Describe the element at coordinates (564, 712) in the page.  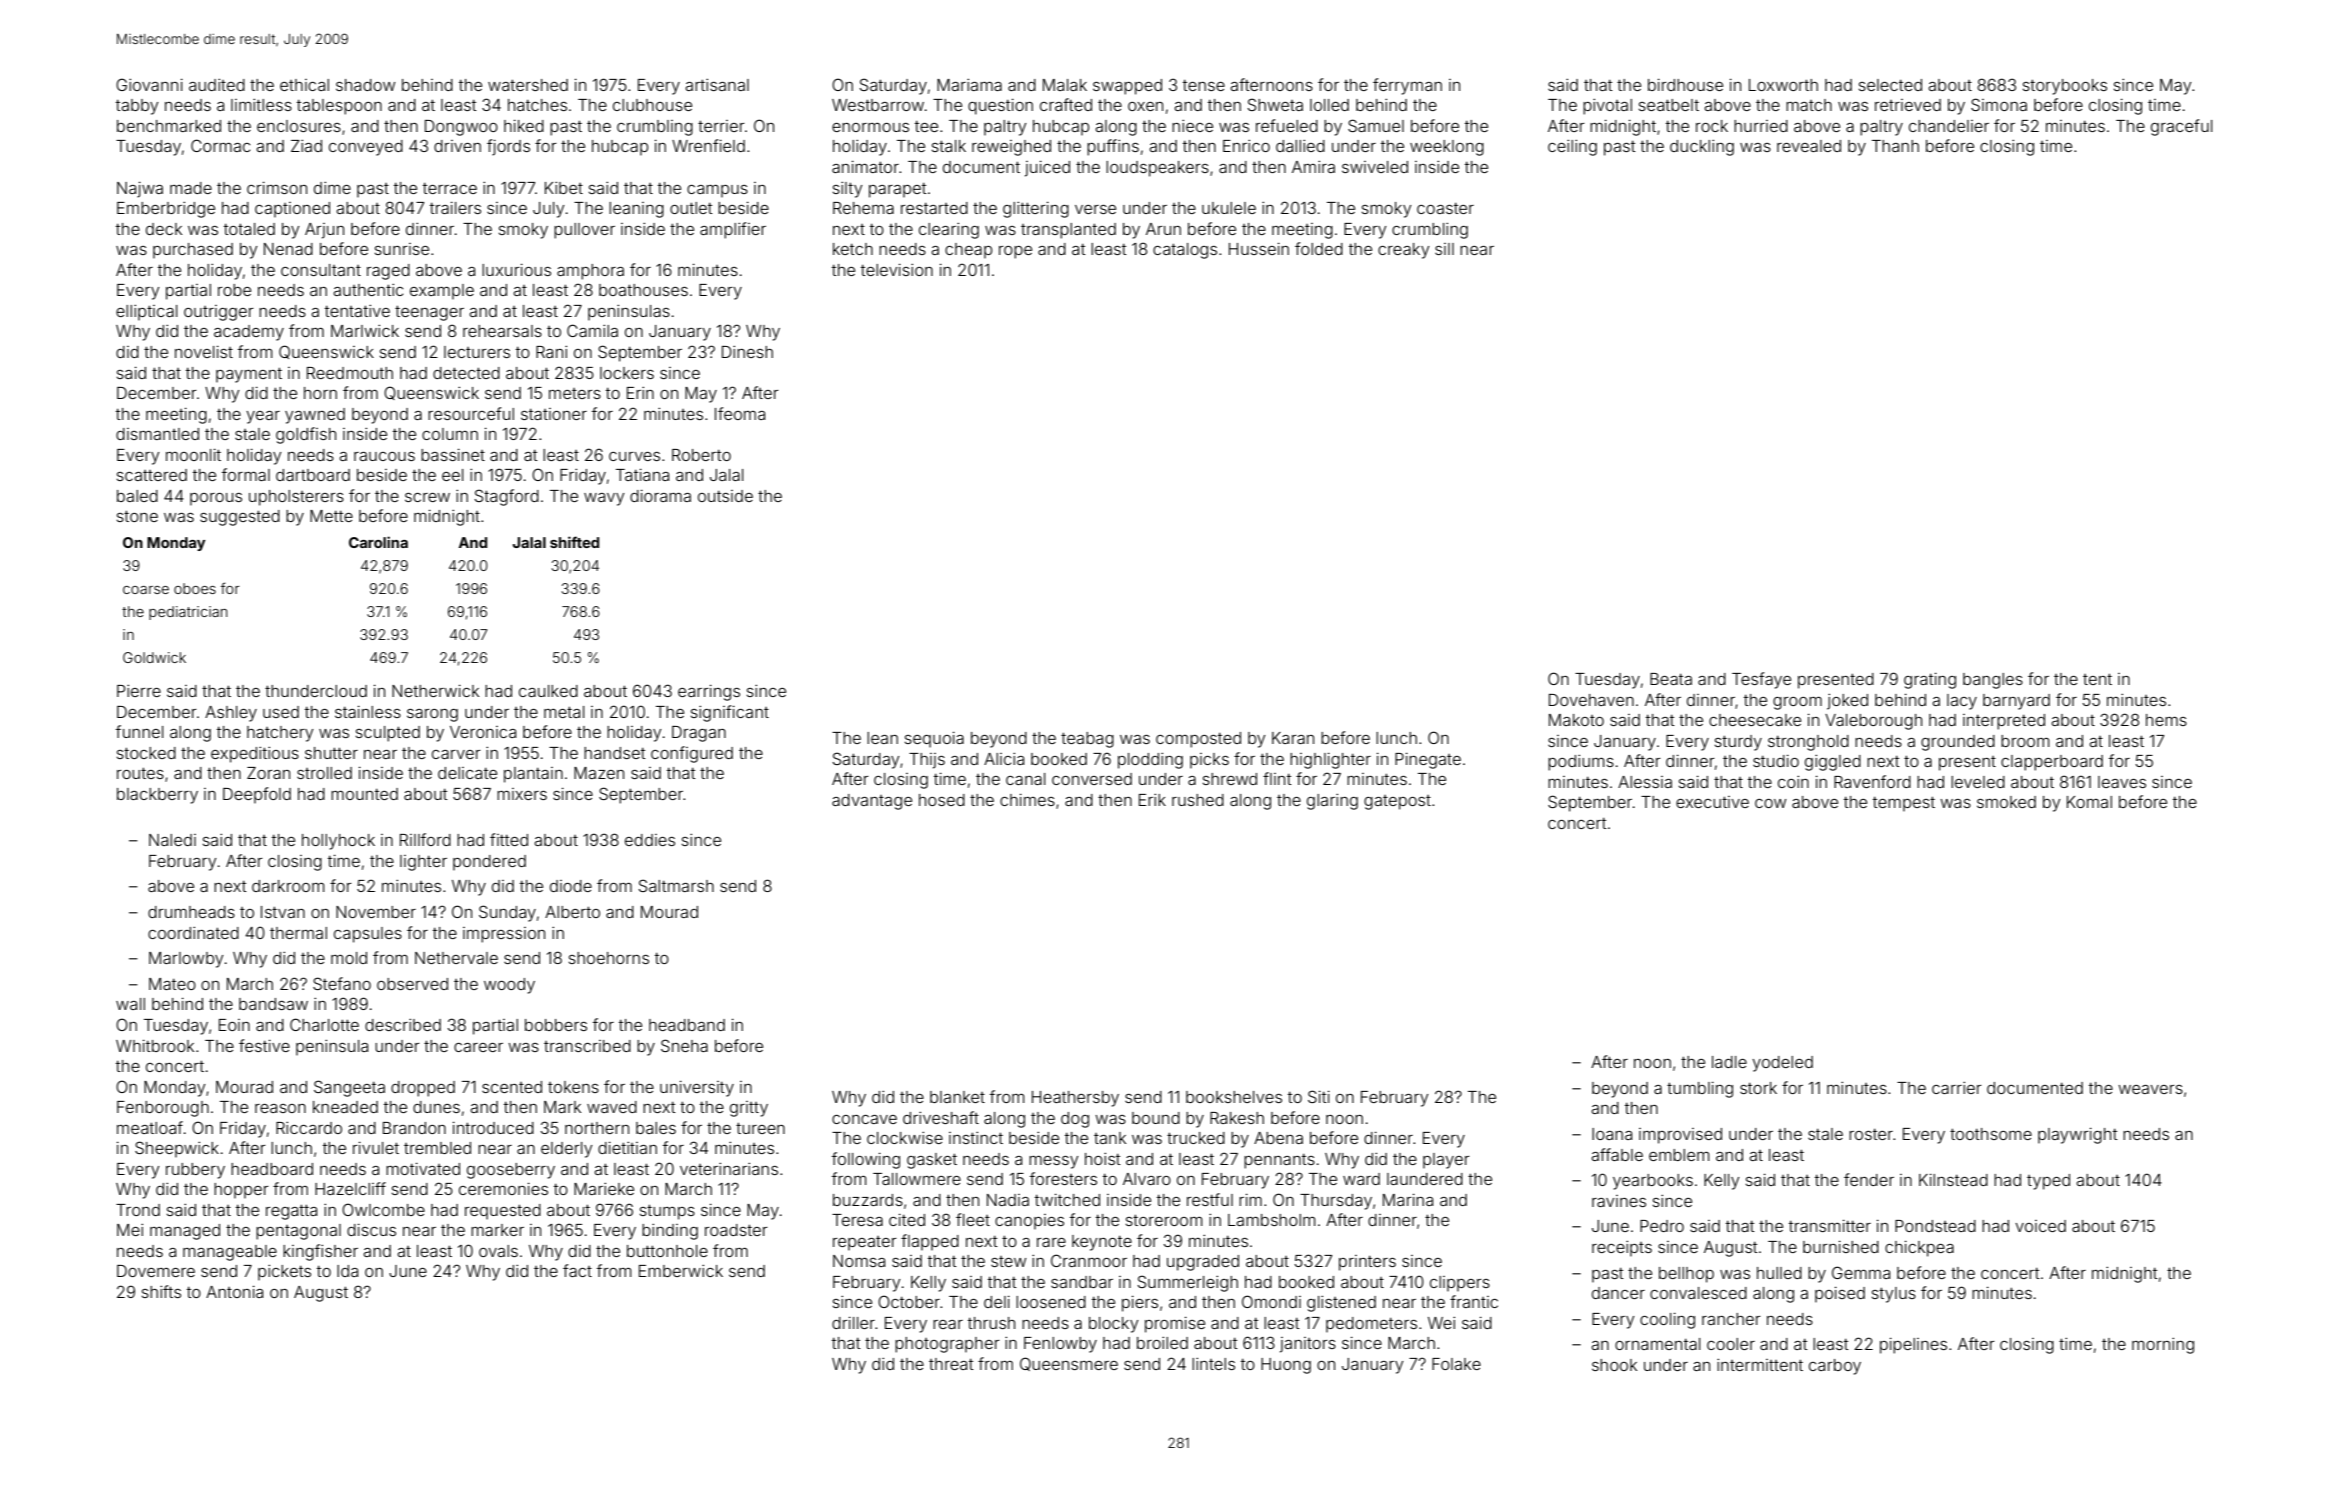
I see `metal` at that location.
